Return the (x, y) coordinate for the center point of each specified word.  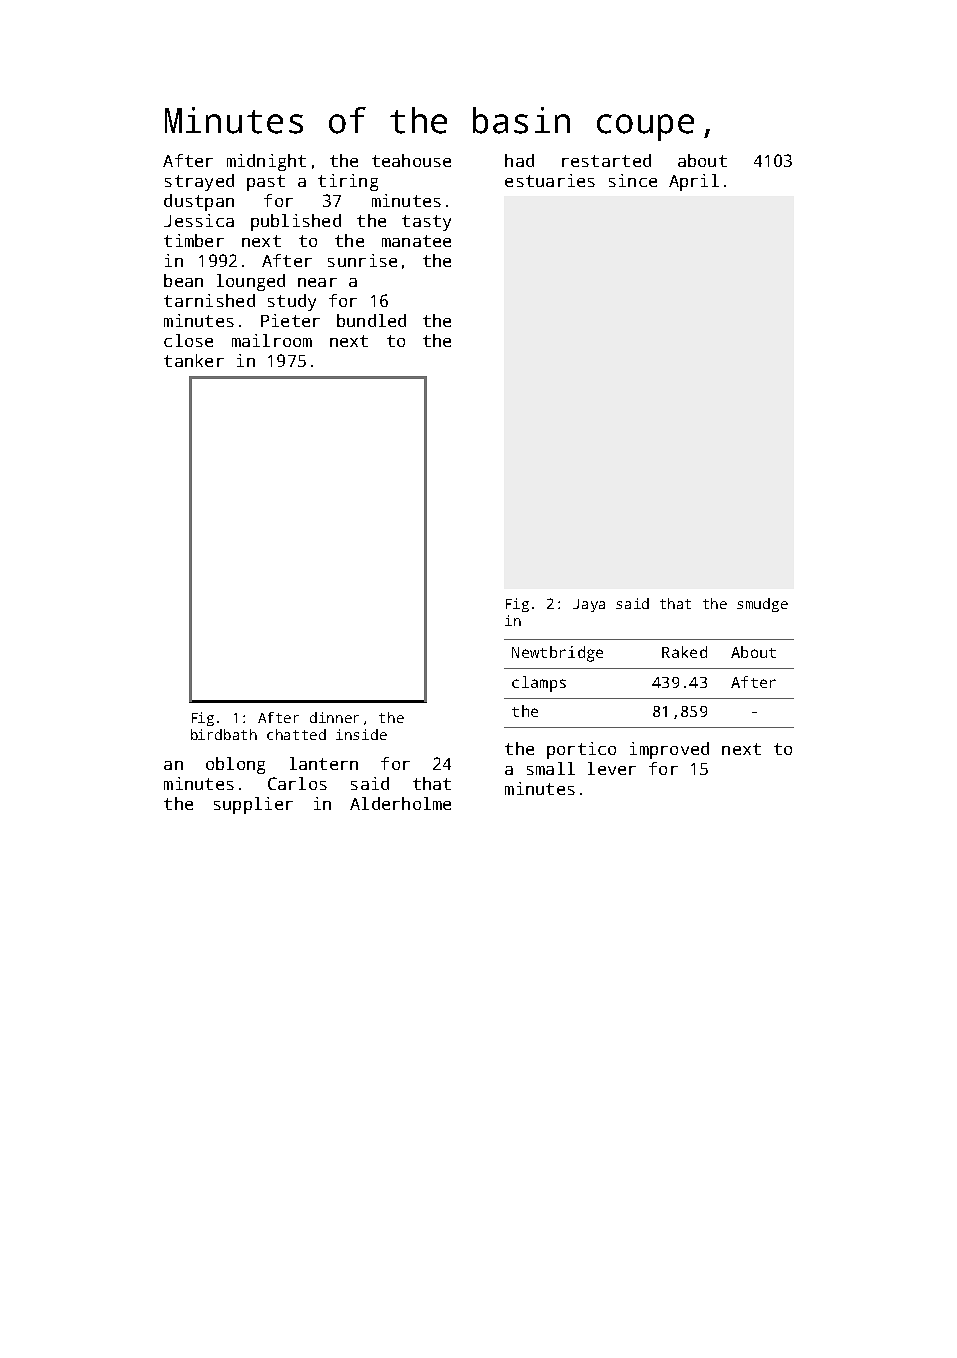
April (694, 182)
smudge (762, 605)
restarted (606, 160)
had (519, 160)
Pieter (290, 320)
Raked (684, 652)
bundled (371, 320)
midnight (266, 162)
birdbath (224, 734)
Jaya (589, 605)
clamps (539, 684)
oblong (235, 765)
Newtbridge (557, 654)
